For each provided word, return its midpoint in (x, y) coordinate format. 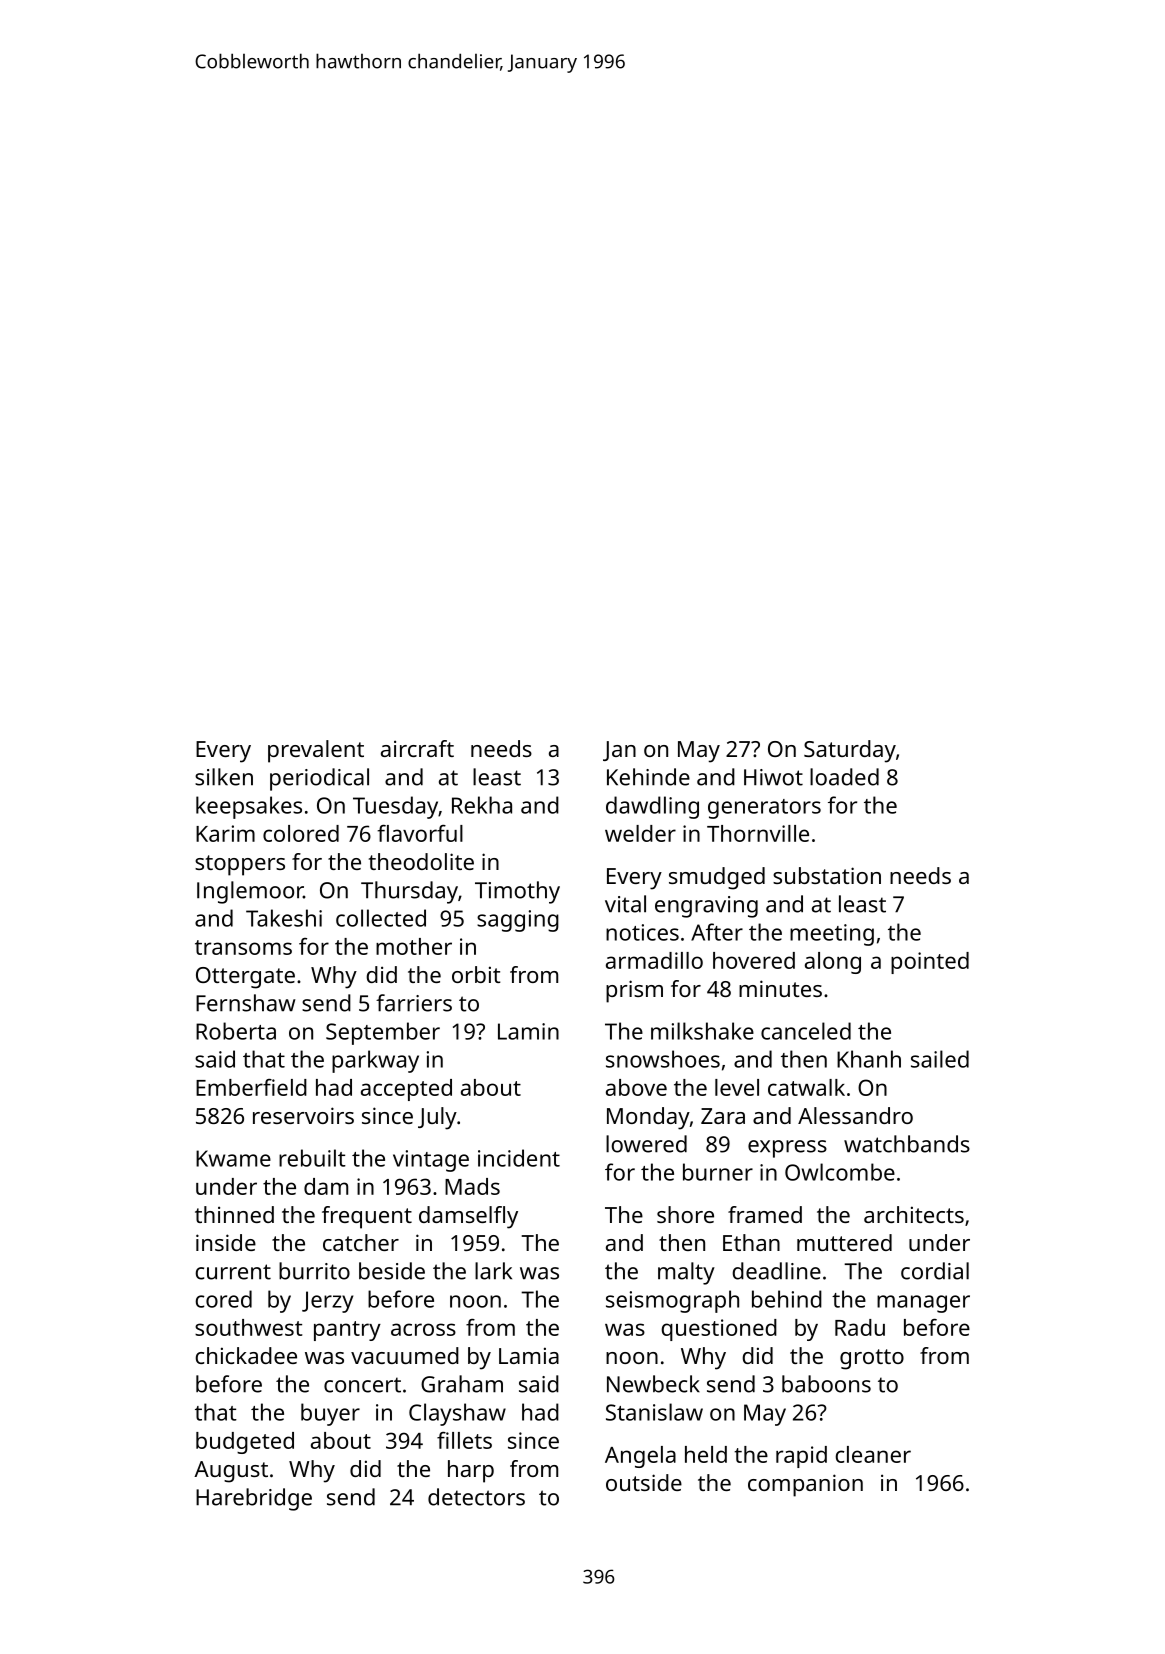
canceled (806, 1031)
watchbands (907, 1144)
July (437, 1118)
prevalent (316, 751)
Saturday (850, 751)
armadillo (654, 960)
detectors (476, 1497)
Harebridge (254, 1499)
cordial (935, 1271)
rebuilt (312, 1158)
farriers (414, 1003)
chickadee (246, 1355)
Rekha (482, 805)
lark (493, 1271)
